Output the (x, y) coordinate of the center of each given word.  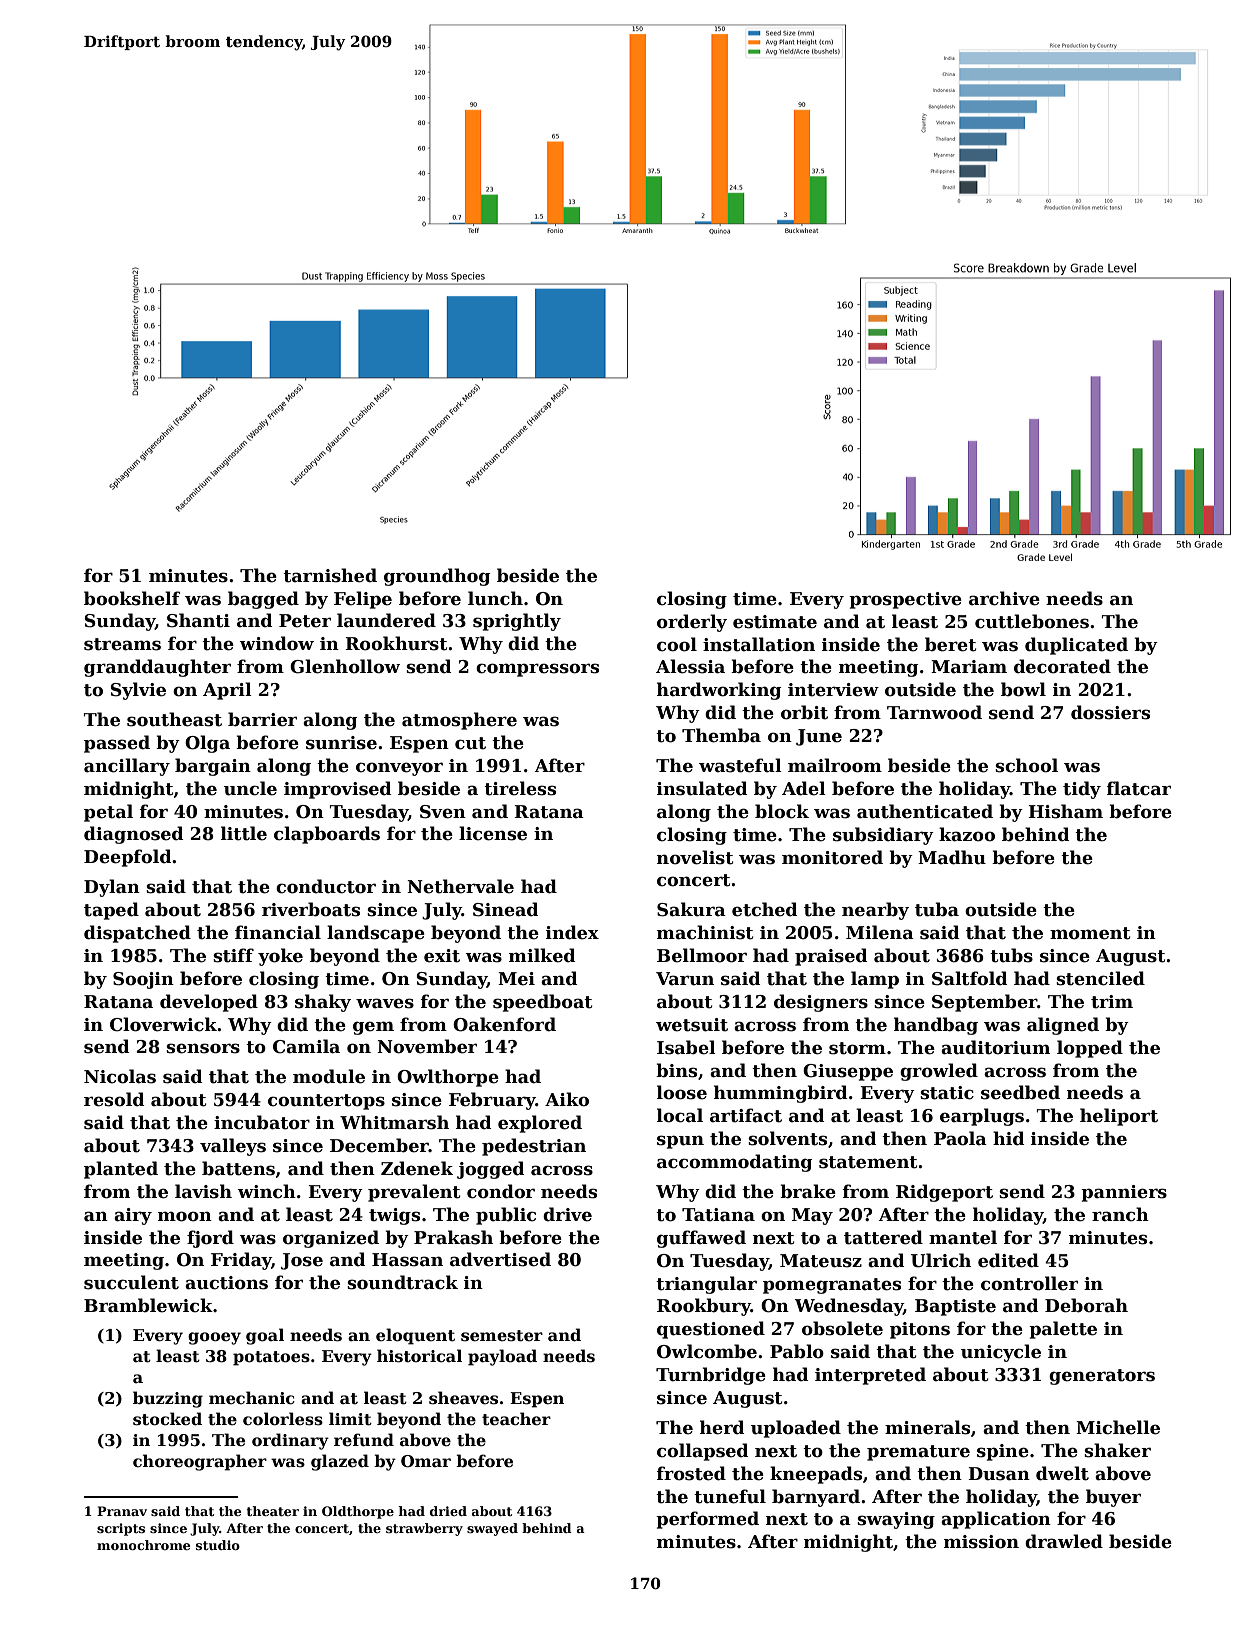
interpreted (870, 1376)
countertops (326, 1102)
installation (759, 644)
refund (364, 1440)
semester (502, 1336)
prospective (905, 600)
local (680, 1115)
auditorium (995, 1047)
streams (122, 644)
